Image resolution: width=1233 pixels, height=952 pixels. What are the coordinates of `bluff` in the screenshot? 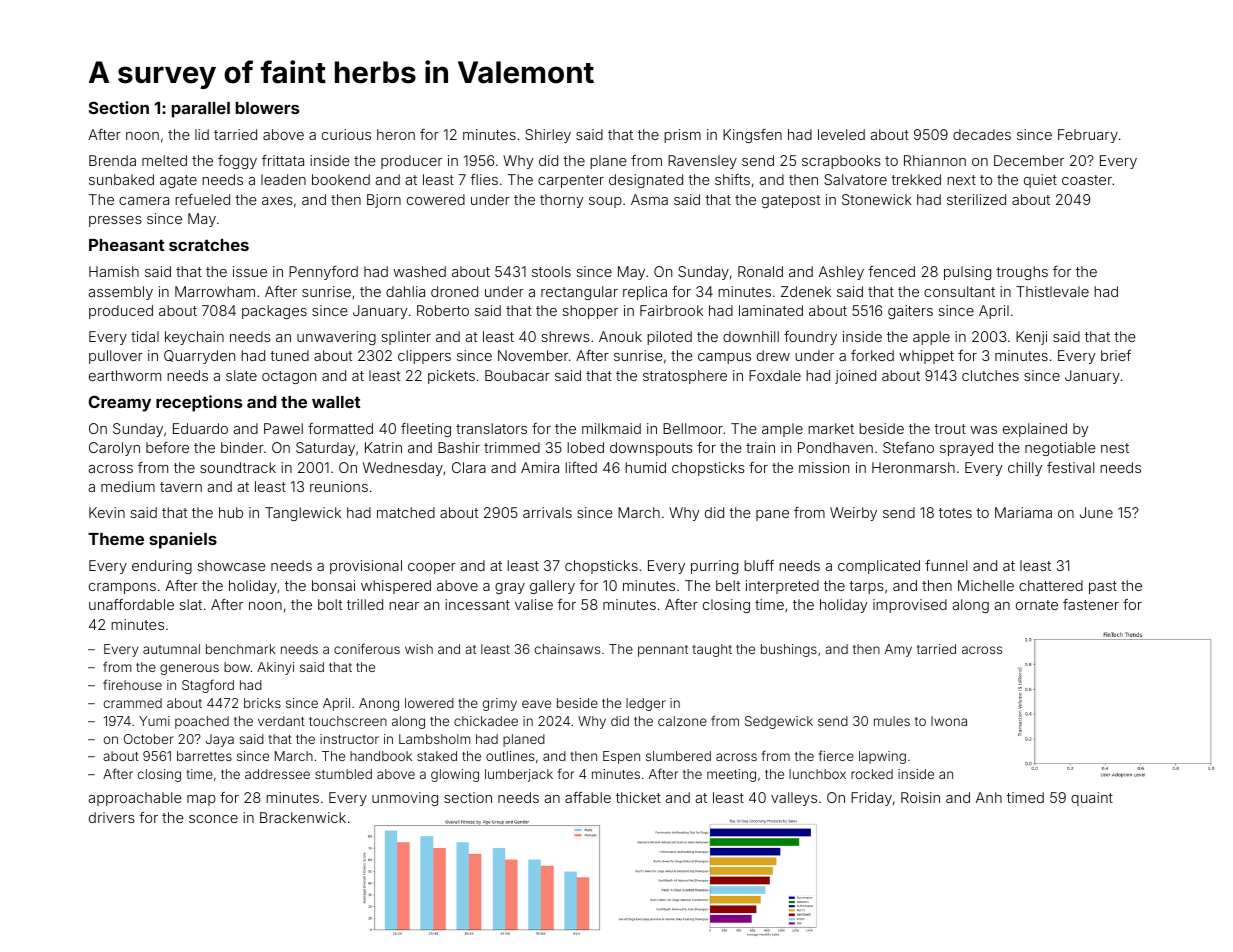 It's located at (759, 565).
